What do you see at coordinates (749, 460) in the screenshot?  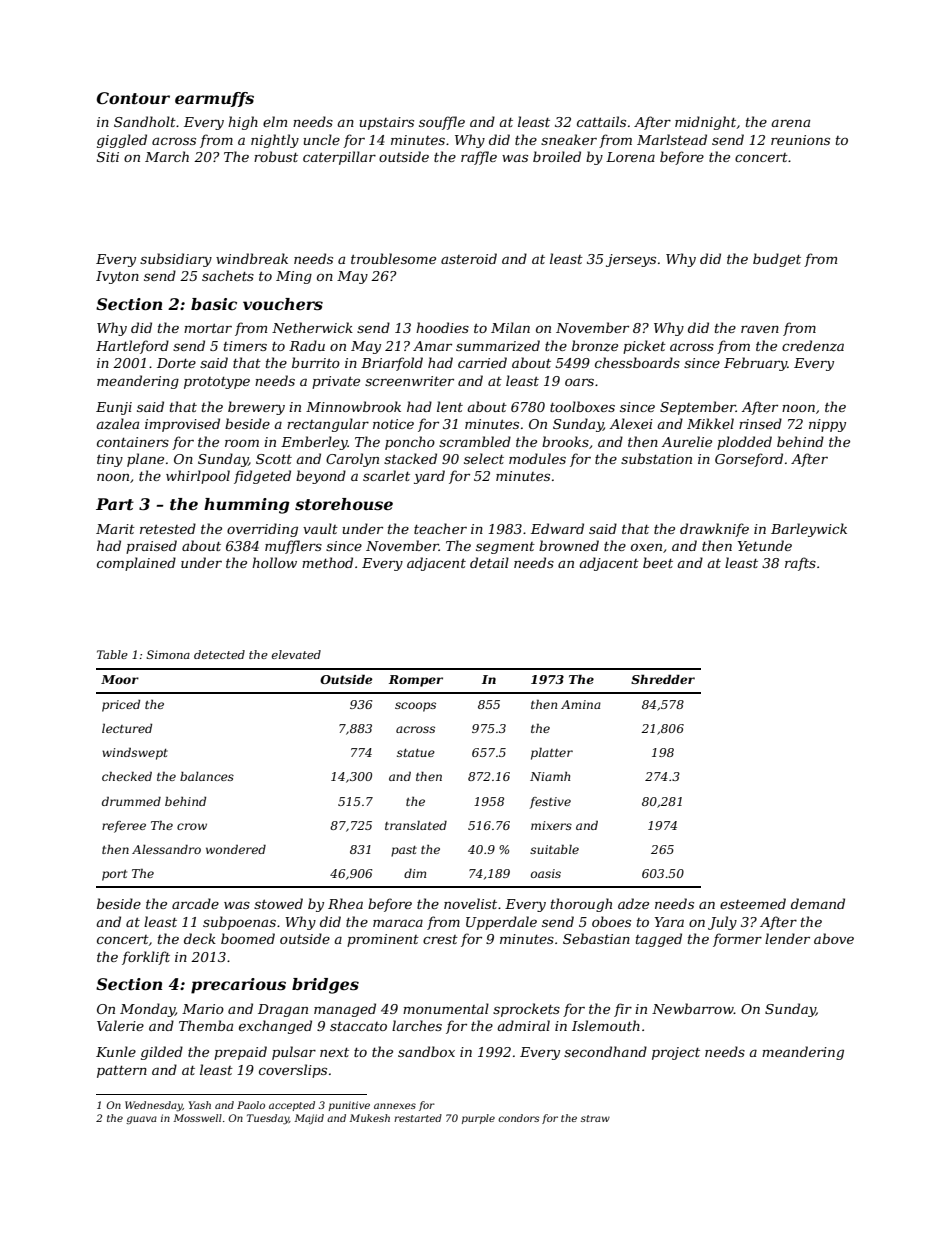 I see `Gorseford` at bounding box center [749, 460].
